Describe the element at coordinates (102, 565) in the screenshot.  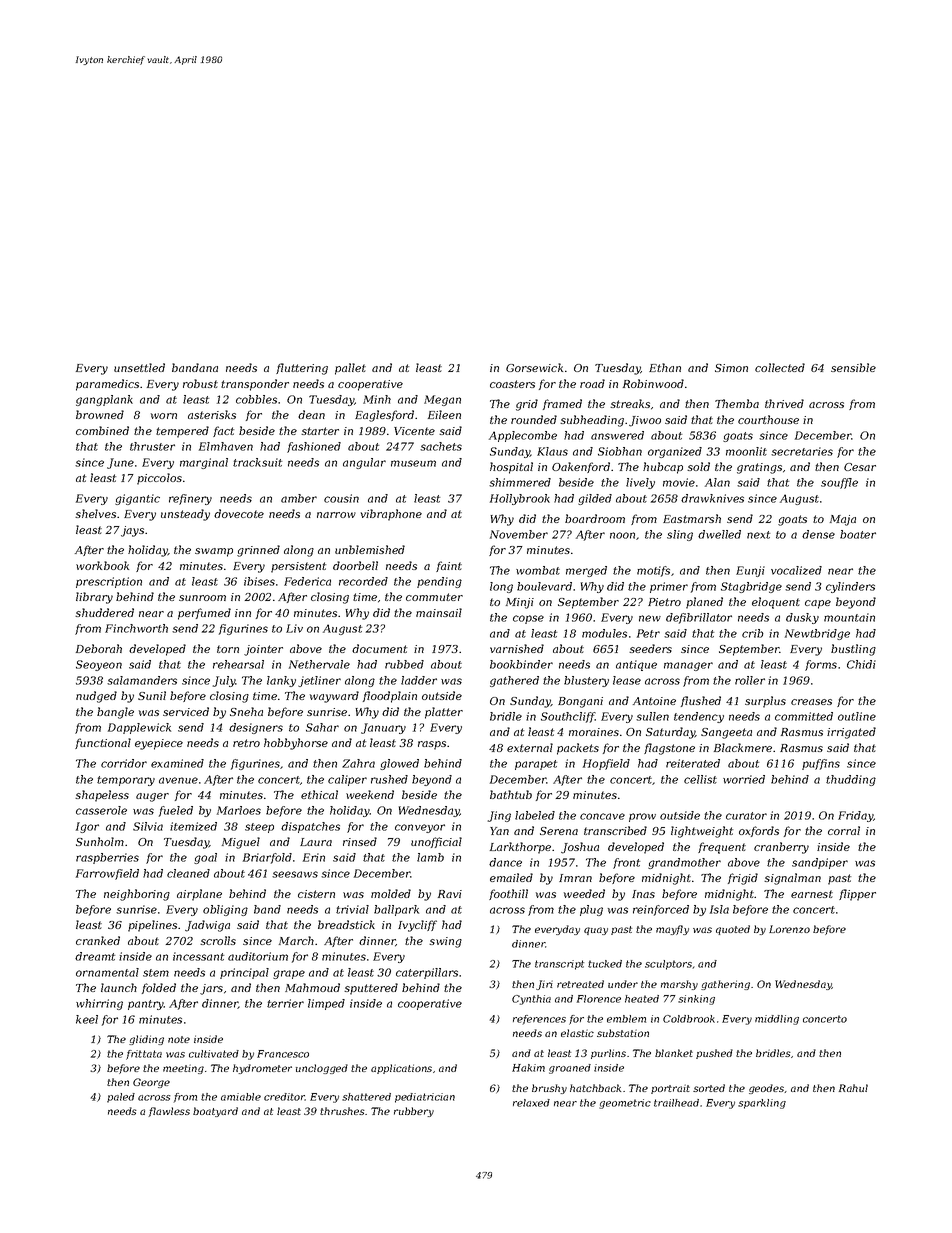
I see `workbook` at that location.
